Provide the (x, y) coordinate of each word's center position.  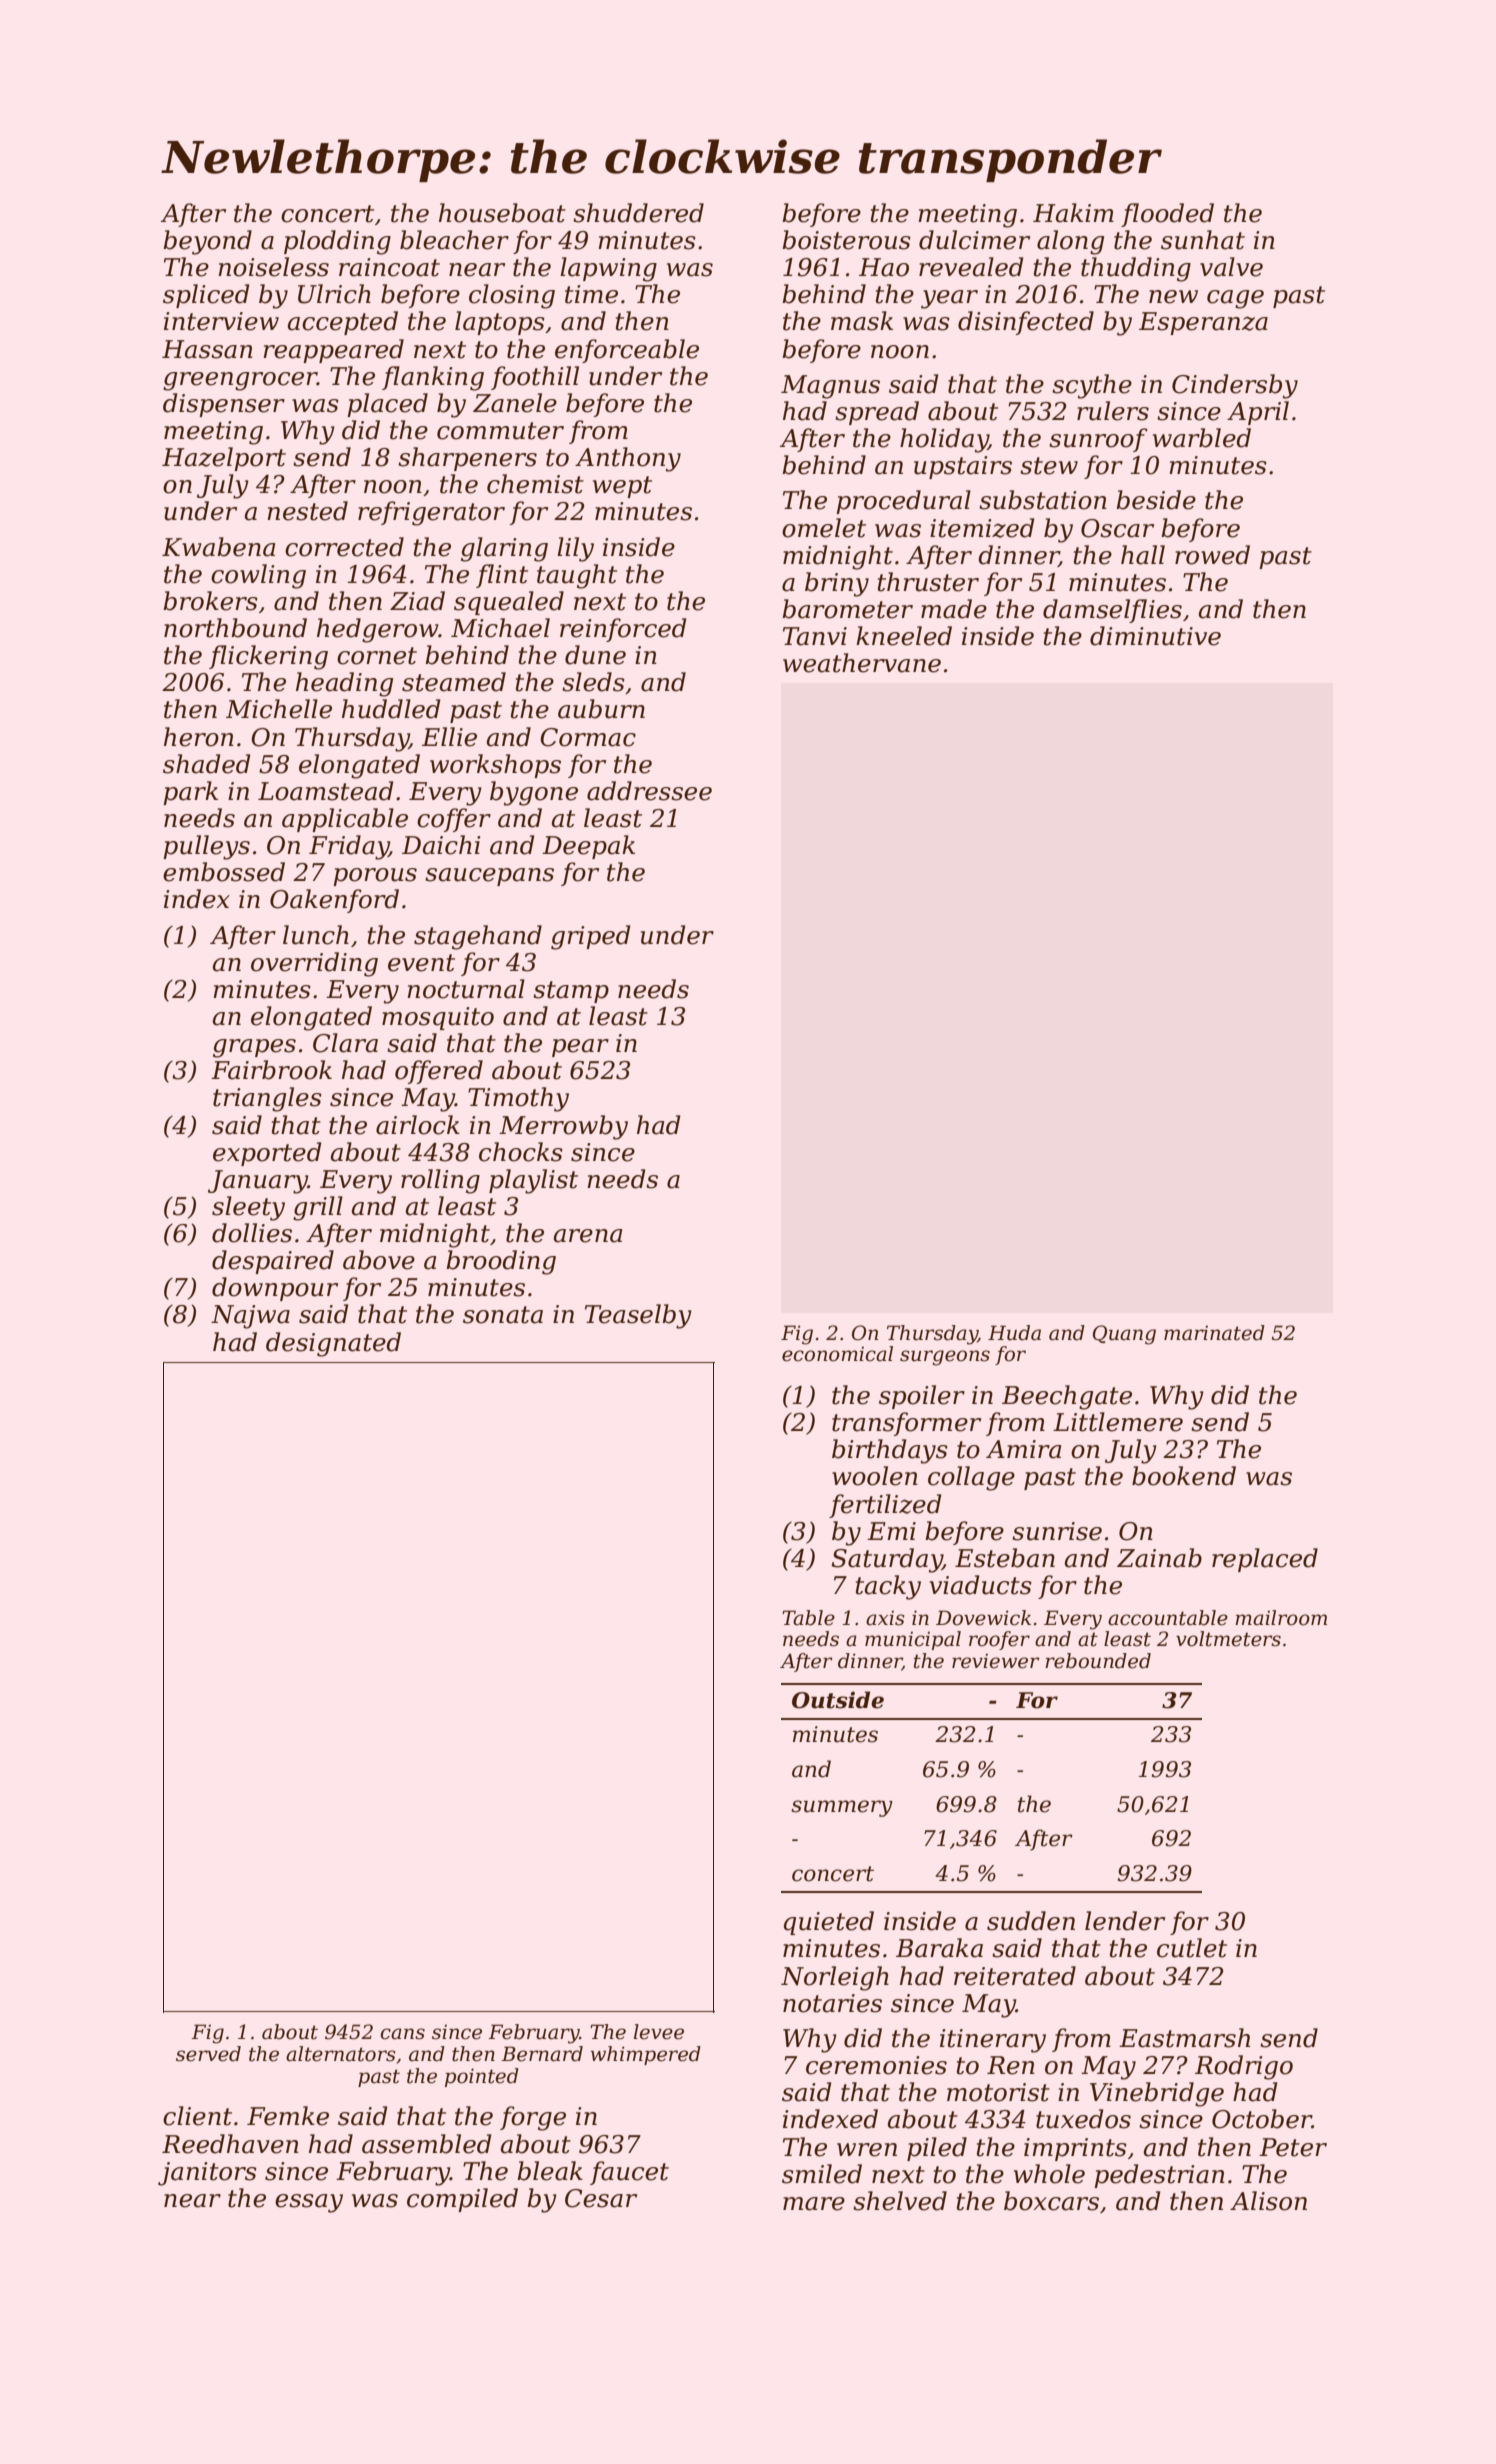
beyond (207, 242)
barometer (847, 609)
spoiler (922, 1397)
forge (533, 2118)
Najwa (250, 1317)
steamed (454, 682)
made (954, 609)
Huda (1014, 1333)
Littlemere (1118, 1422)
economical (837, 1354)
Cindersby (1235, 386)
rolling (440, 1181)
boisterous (846, 240)
